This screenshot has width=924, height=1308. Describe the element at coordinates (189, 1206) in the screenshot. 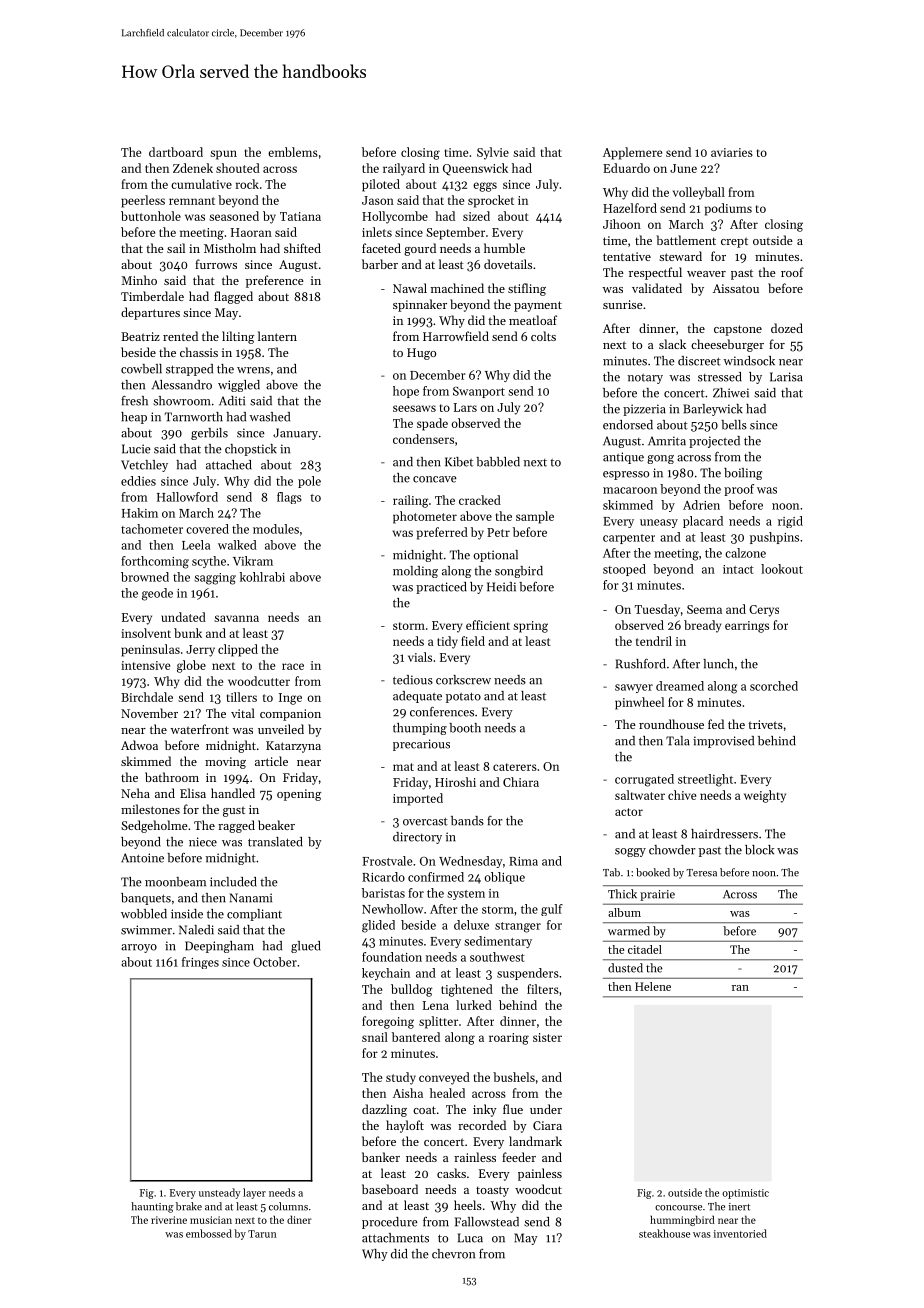

I see `brake` at that location.
